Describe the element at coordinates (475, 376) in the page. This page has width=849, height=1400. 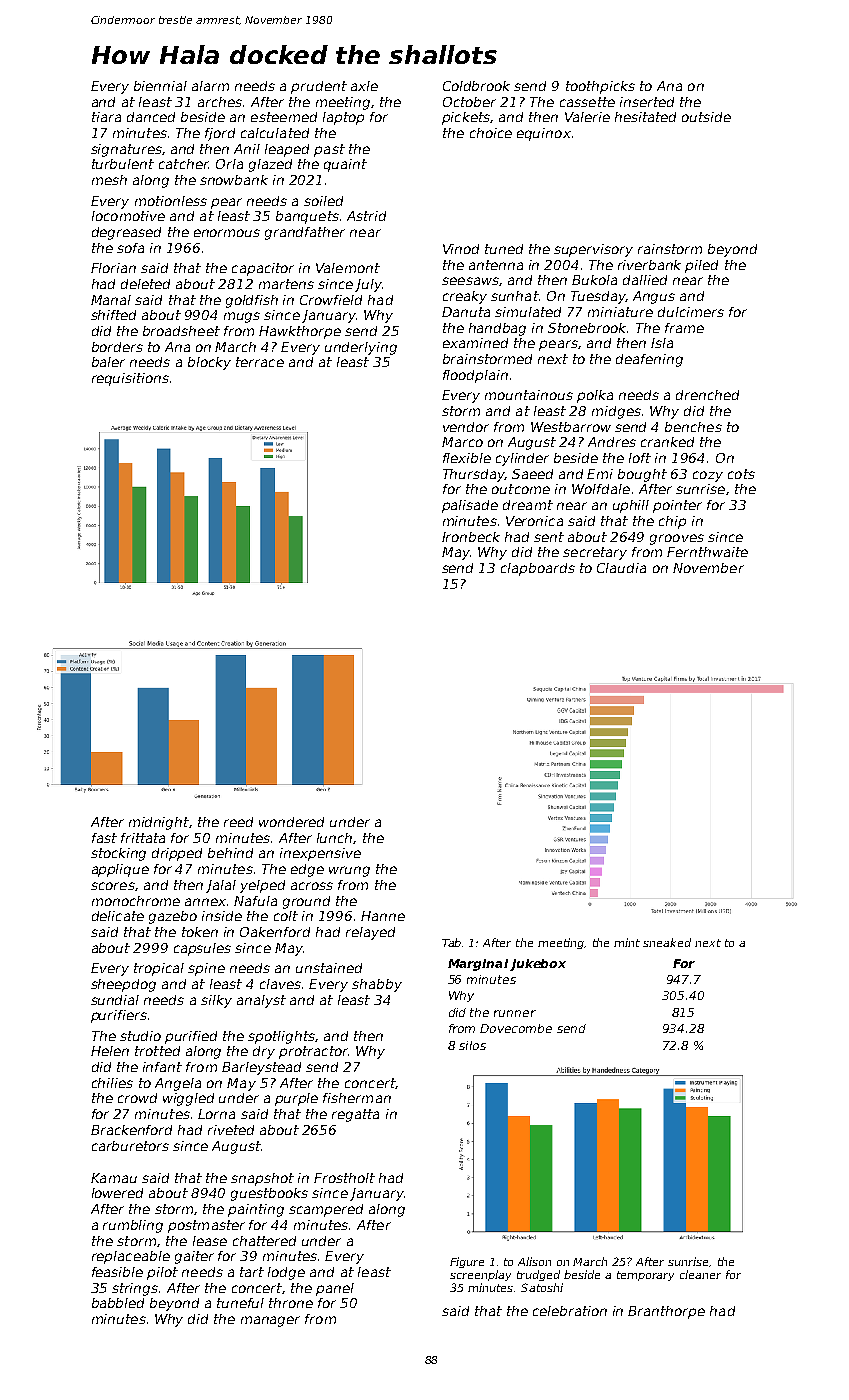
I see `floodplain` at that location.
